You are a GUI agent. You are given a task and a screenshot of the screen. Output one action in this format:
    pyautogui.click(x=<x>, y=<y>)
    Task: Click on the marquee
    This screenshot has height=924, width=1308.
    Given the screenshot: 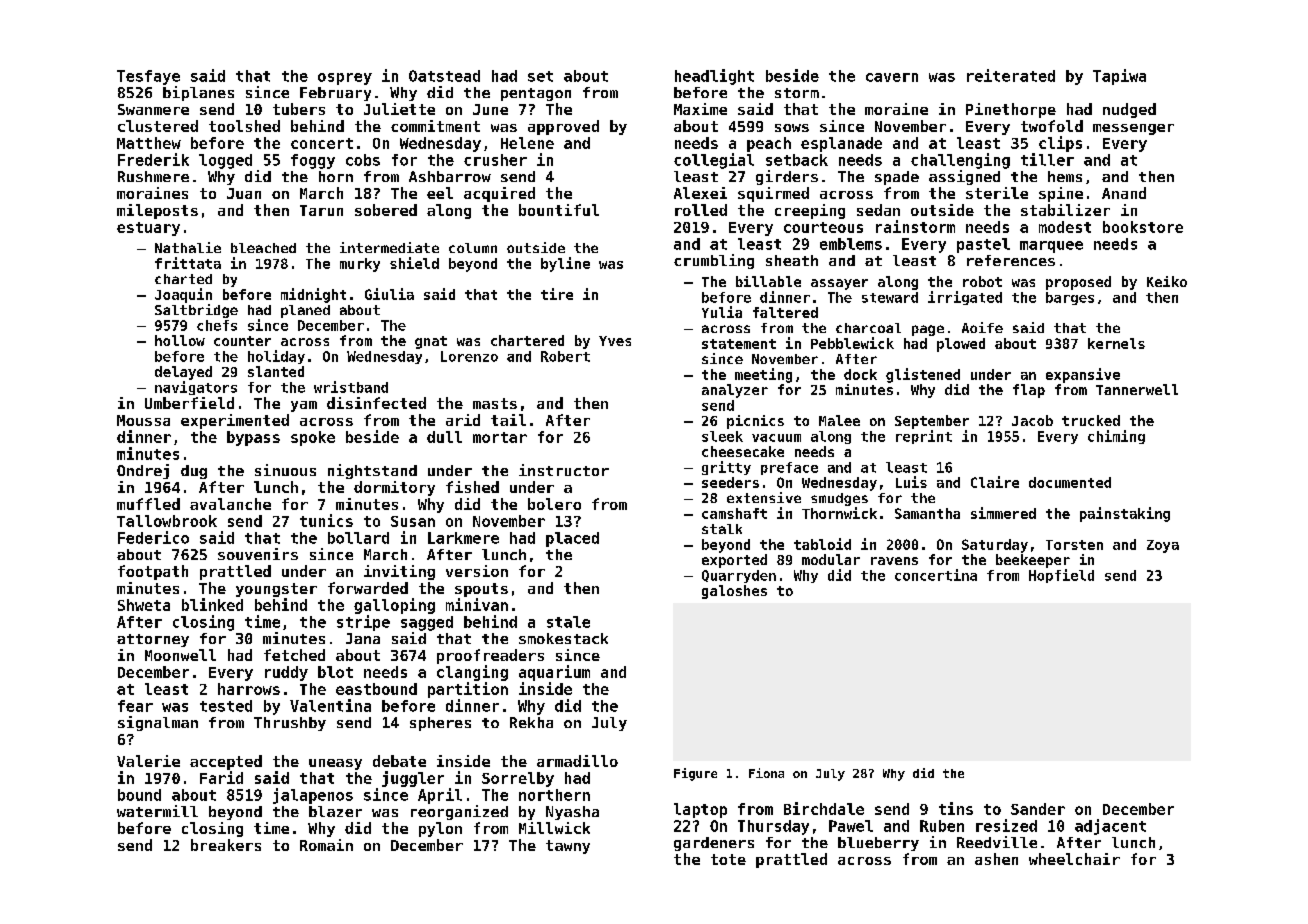 What is the action you would take?
    pyautogui.click(x=1051, y=247)
